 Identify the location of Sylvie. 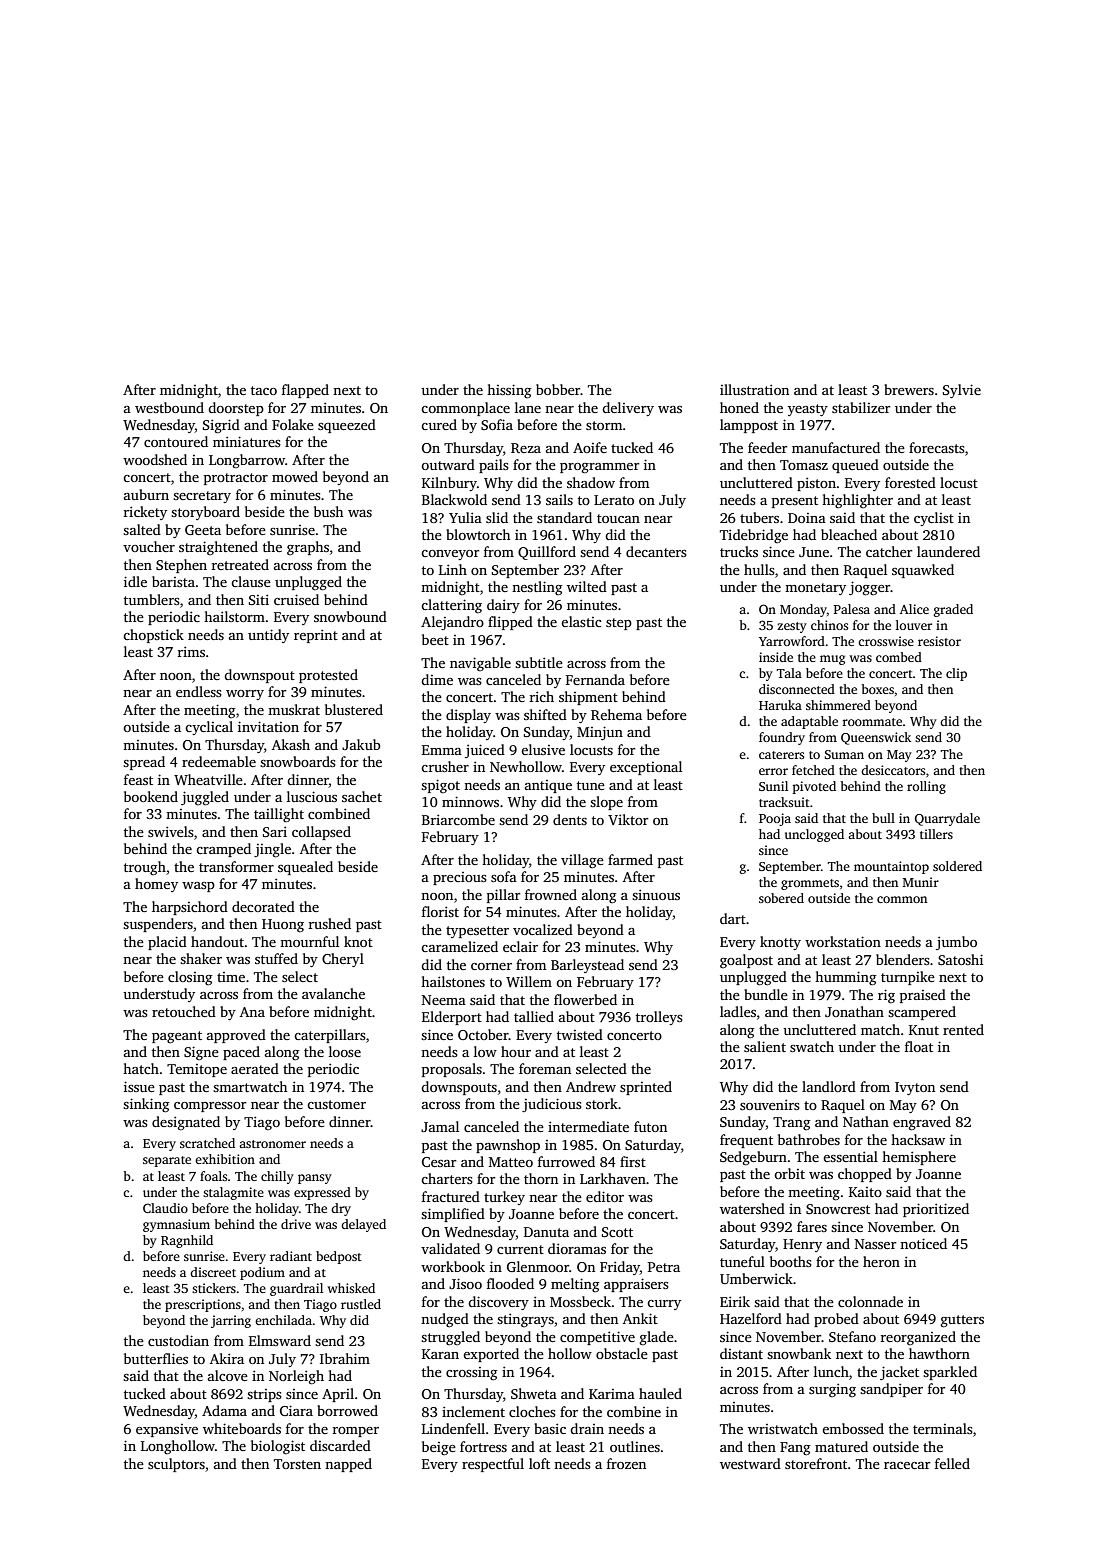
(962, 391).
